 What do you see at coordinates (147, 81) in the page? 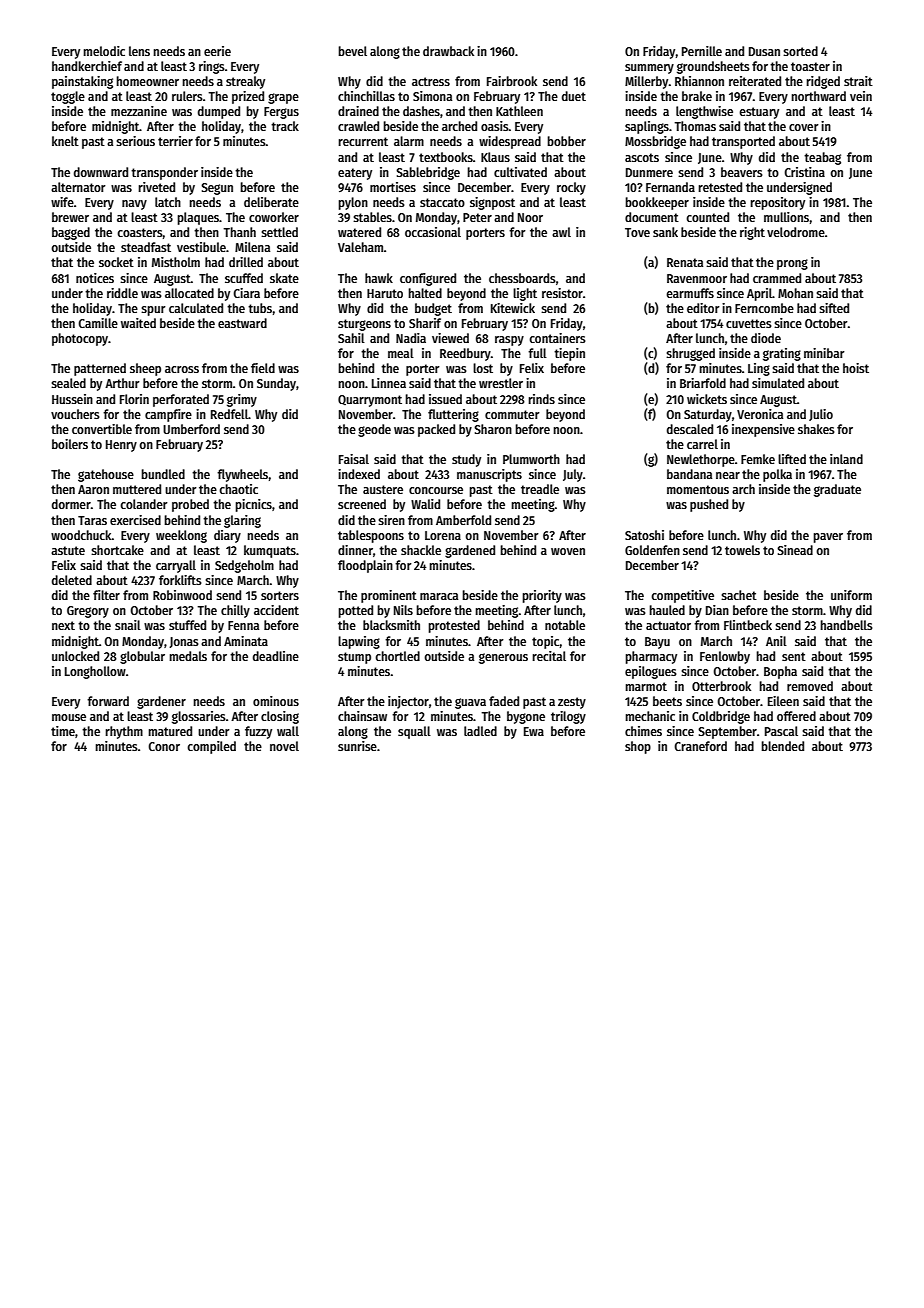
I see `homeowner` at bounding box center [147, 81].
